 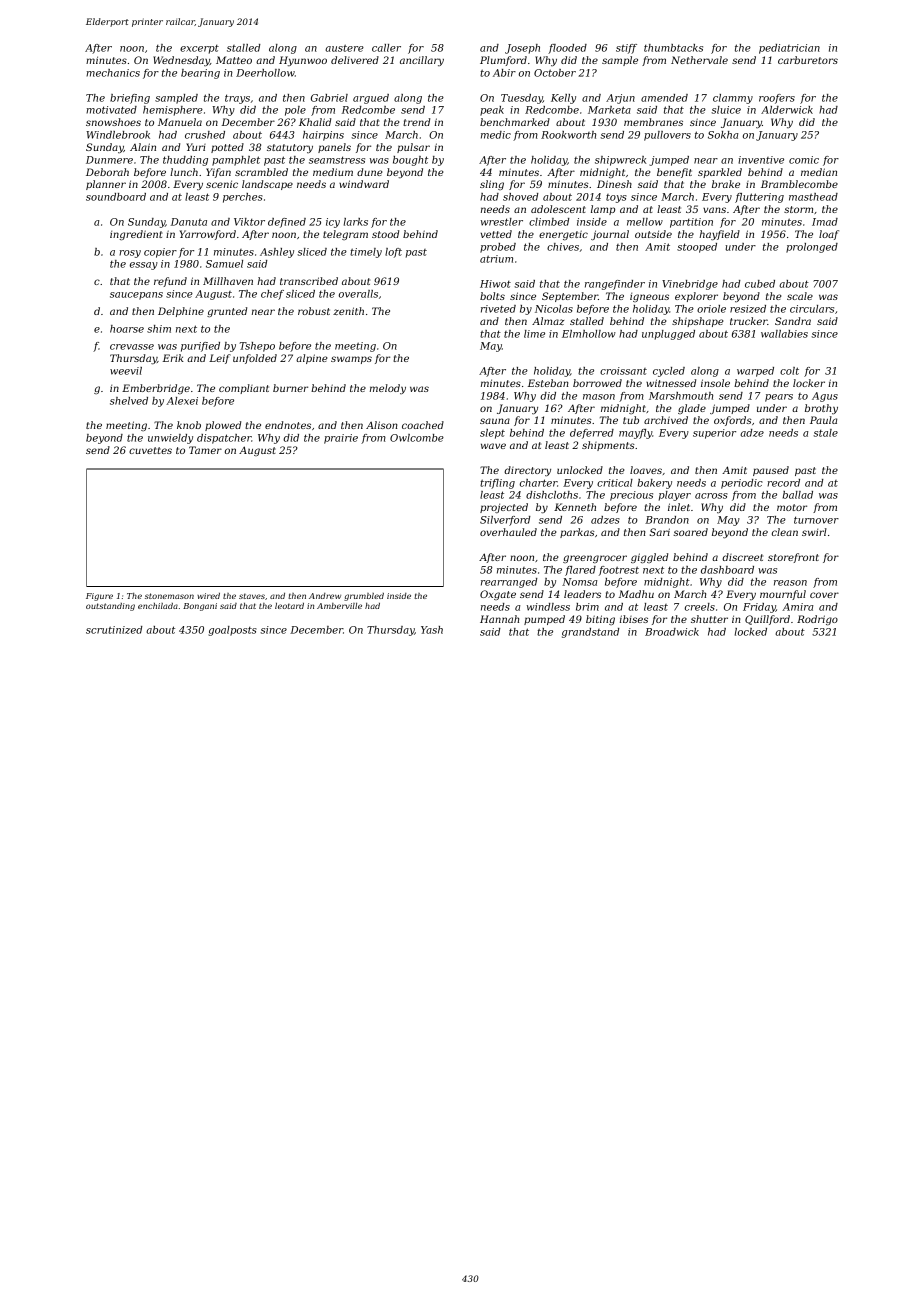 I want to click on Hannah, so click(x=499, y=619).
